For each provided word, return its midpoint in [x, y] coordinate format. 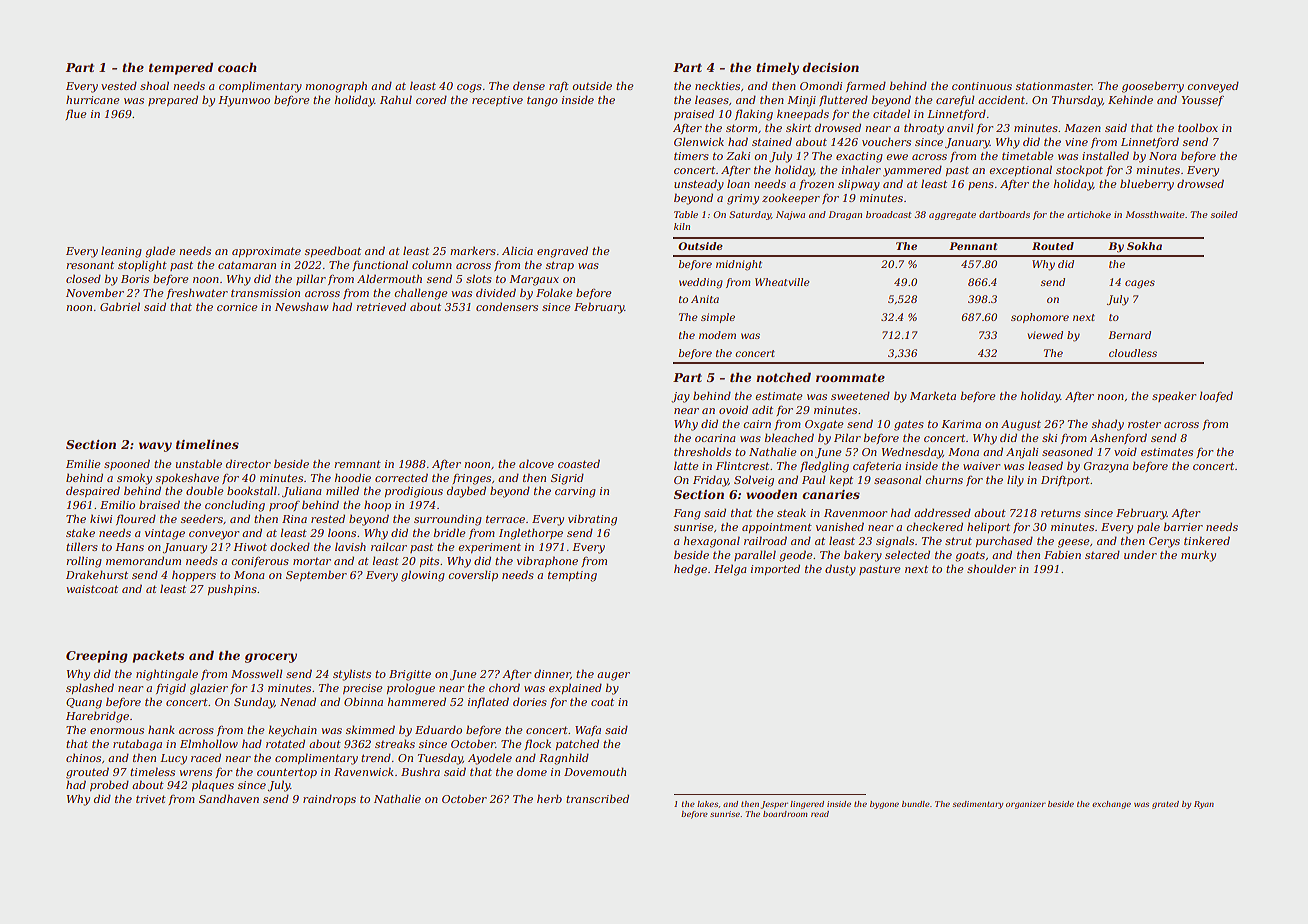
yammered [912, 171]
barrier [1183, 526]
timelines [207, 444]
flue [76, 114]
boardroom [785, 814]
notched [783, 377]
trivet [151, 799]
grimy [743, 199]
